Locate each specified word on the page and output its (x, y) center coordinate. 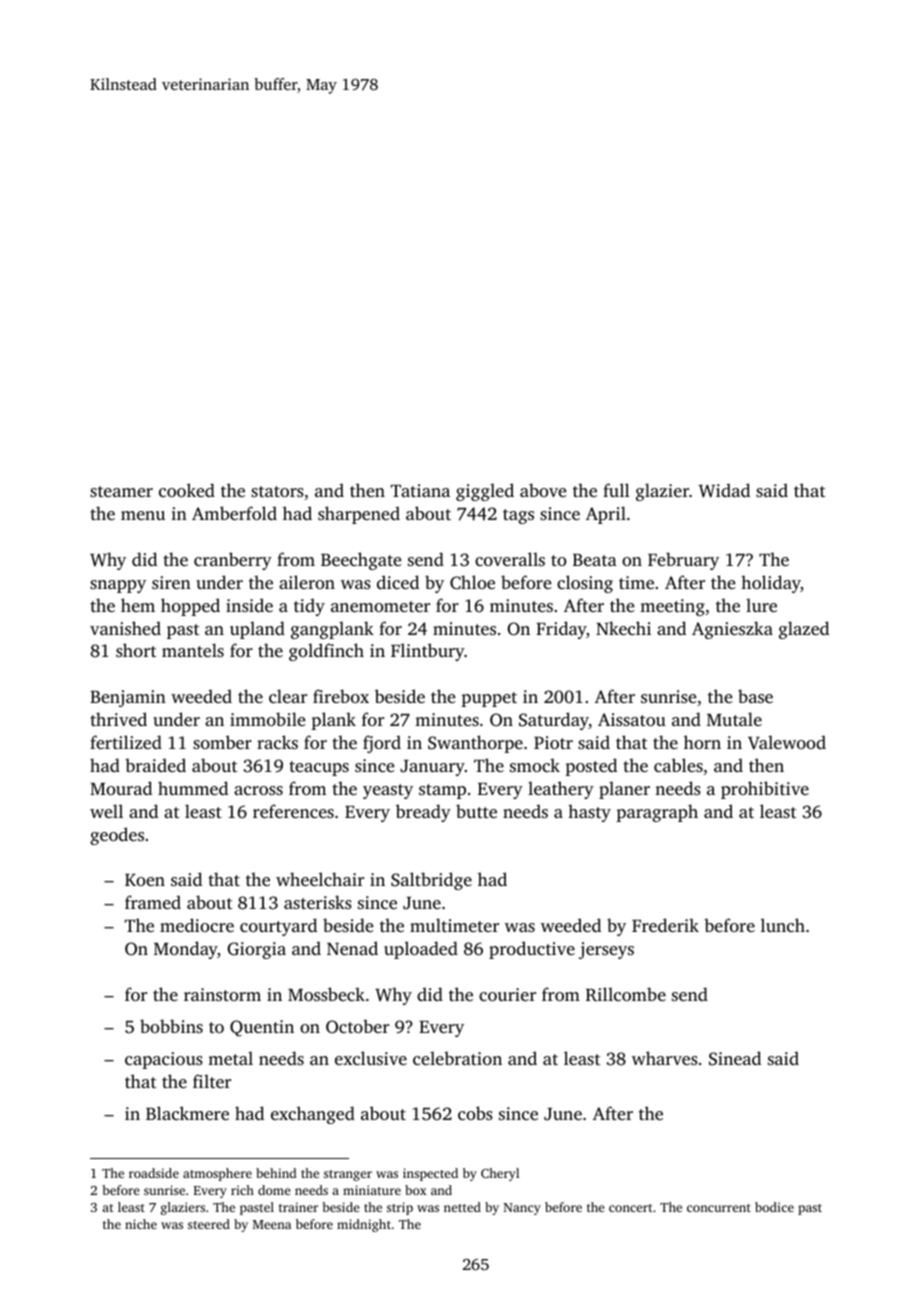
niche (141, 1224)
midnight (364, 1225)
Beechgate (361, 561)
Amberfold (234, 513)
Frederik (665, 925)
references (293, 811)
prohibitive (765, 790)
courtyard (278, 927)
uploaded (421, 950)
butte (476, 811)
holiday (771, 584)
